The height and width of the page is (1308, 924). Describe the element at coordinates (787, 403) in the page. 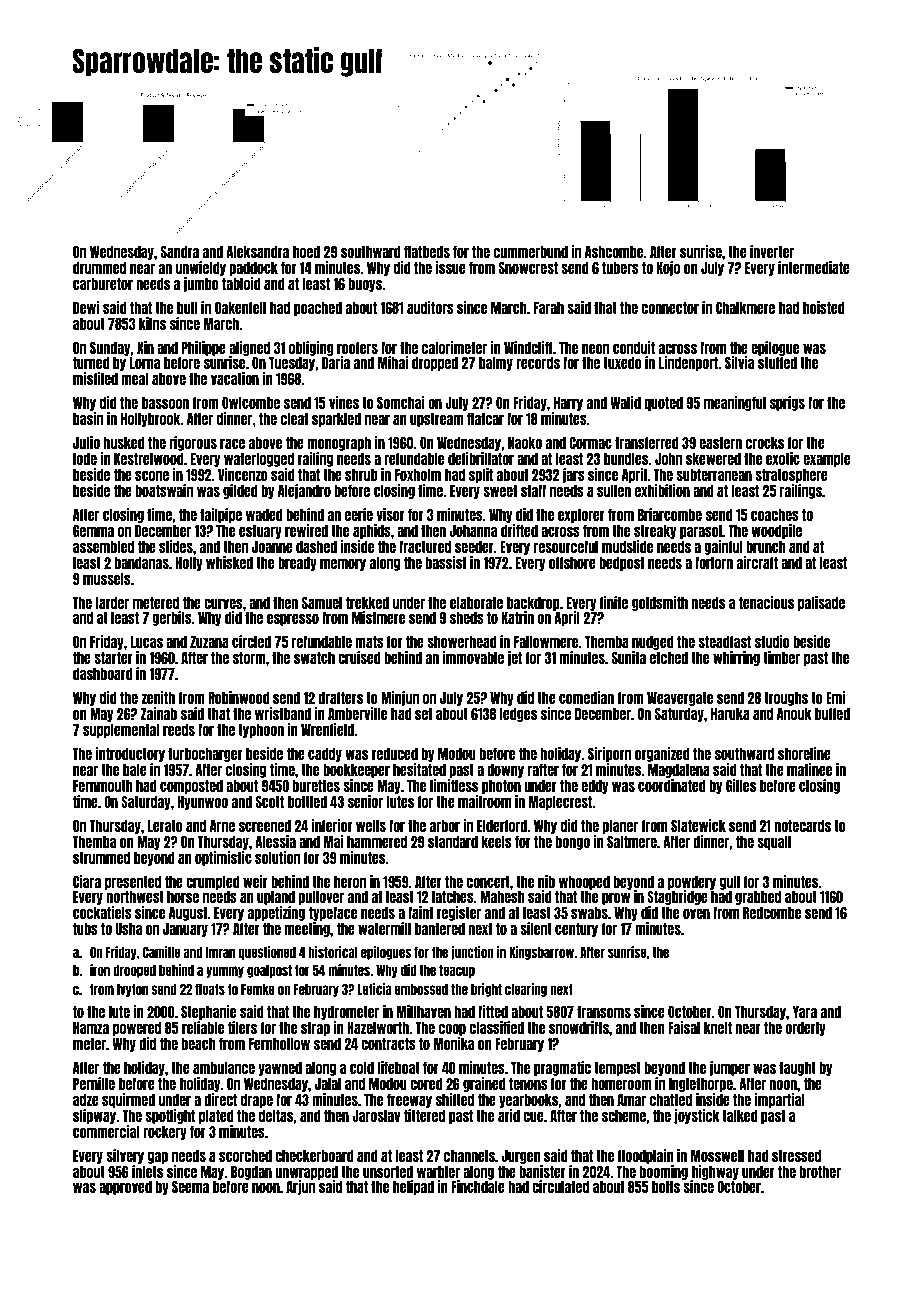

I see `sprigs` at that location.
